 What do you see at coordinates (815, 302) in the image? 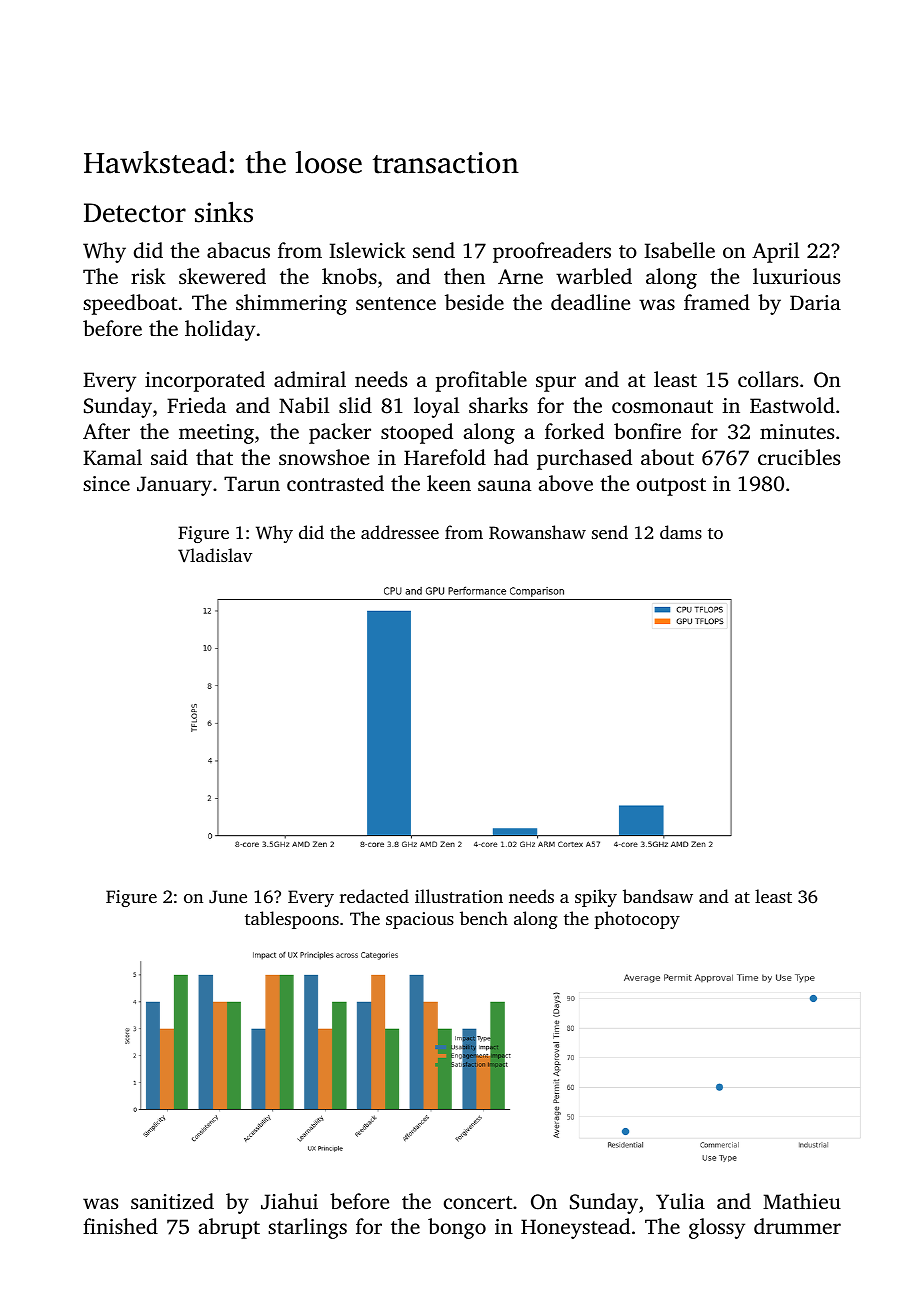
I see `Daria` at bounding box center [815, 302].
